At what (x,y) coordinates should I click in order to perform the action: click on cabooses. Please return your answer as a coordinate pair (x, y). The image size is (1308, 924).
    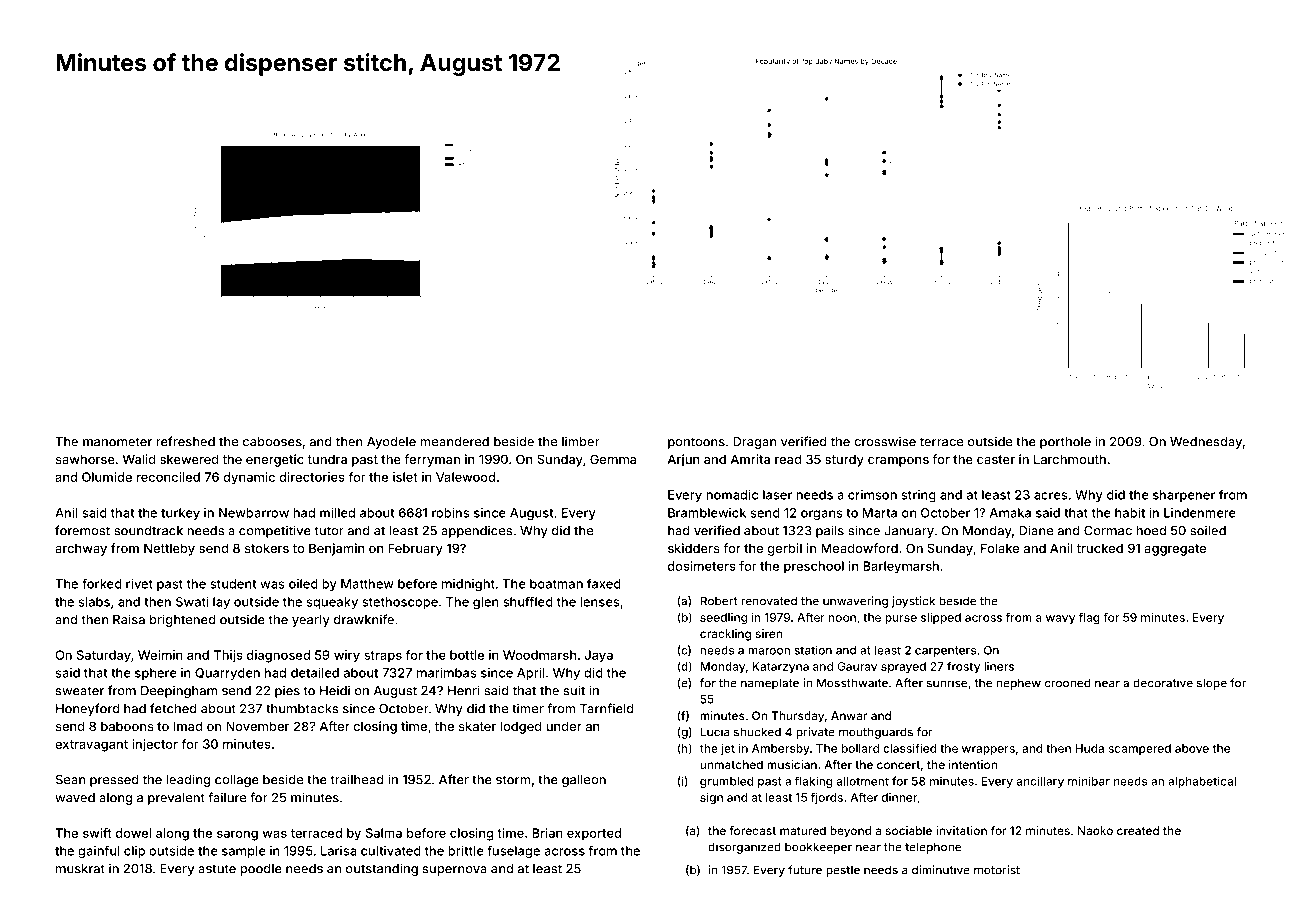
    Looking at the image, I should click on (272, 442).
